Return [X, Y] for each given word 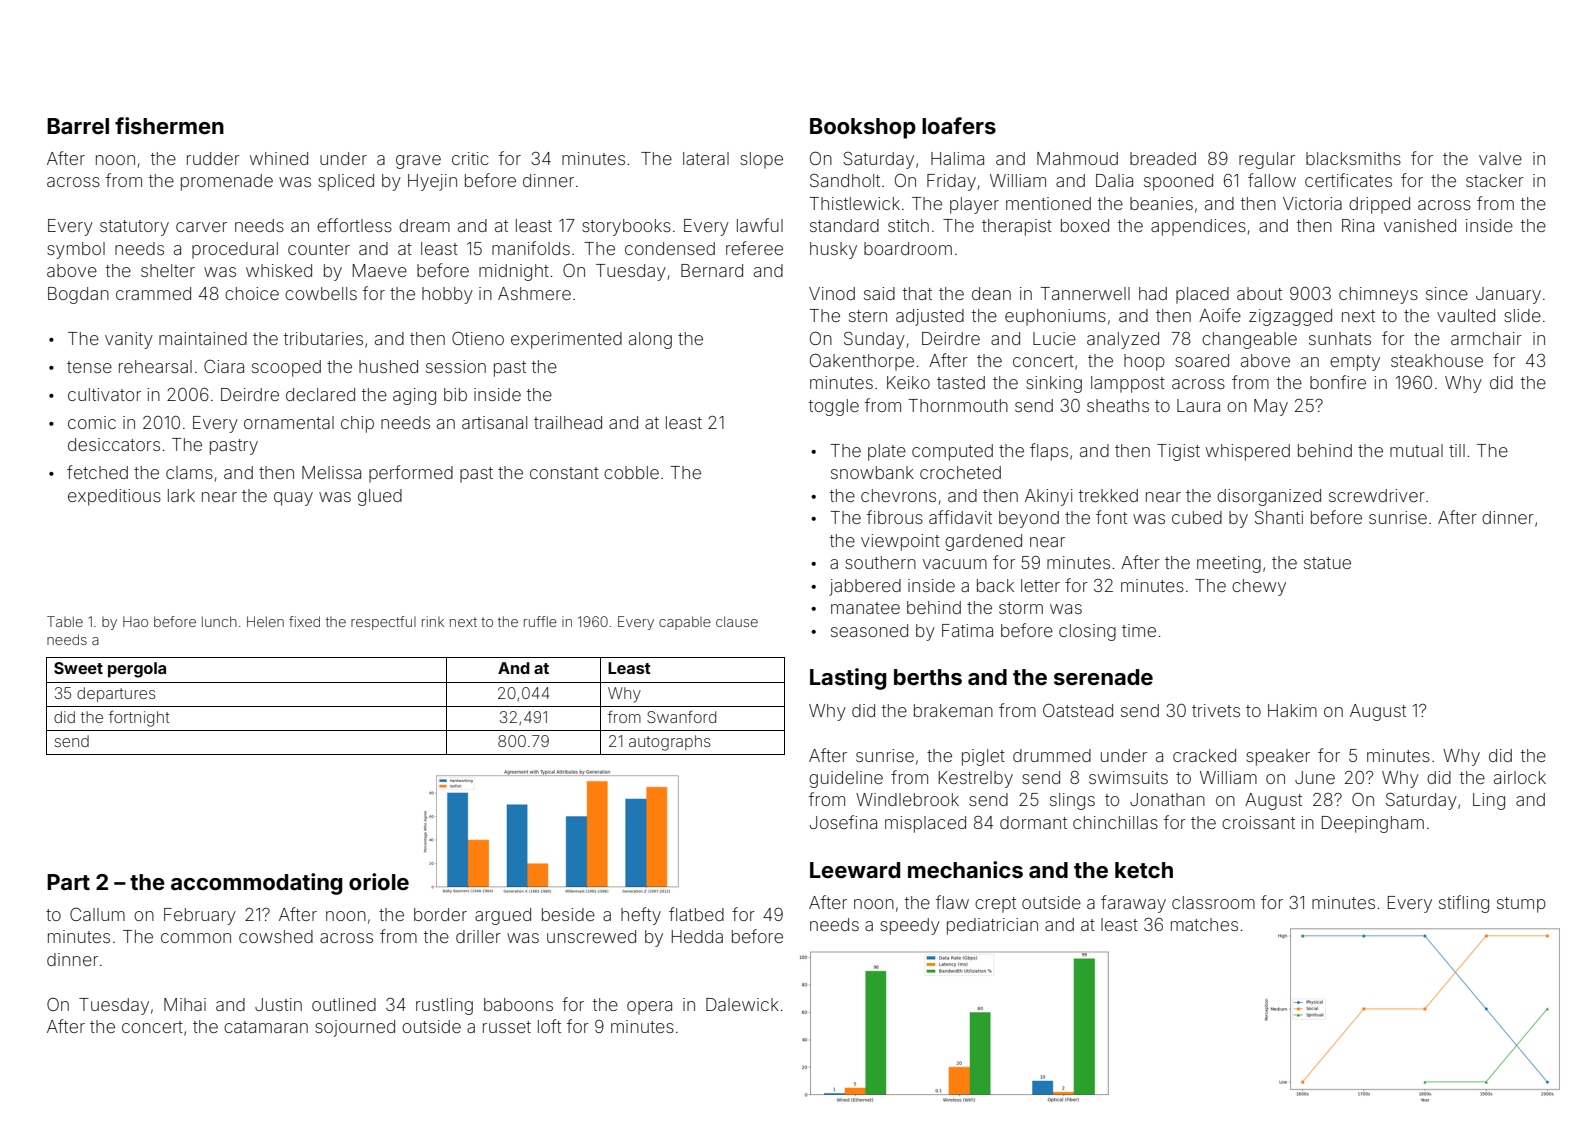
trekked [1108, 495]
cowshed [276, 936]
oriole [379, 881]
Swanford [681, 716]
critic [470, 158]
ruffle [540, 621]
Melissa [331, 472]
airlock [1520, 777]
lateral [706, 158]
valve [1500, 158]
